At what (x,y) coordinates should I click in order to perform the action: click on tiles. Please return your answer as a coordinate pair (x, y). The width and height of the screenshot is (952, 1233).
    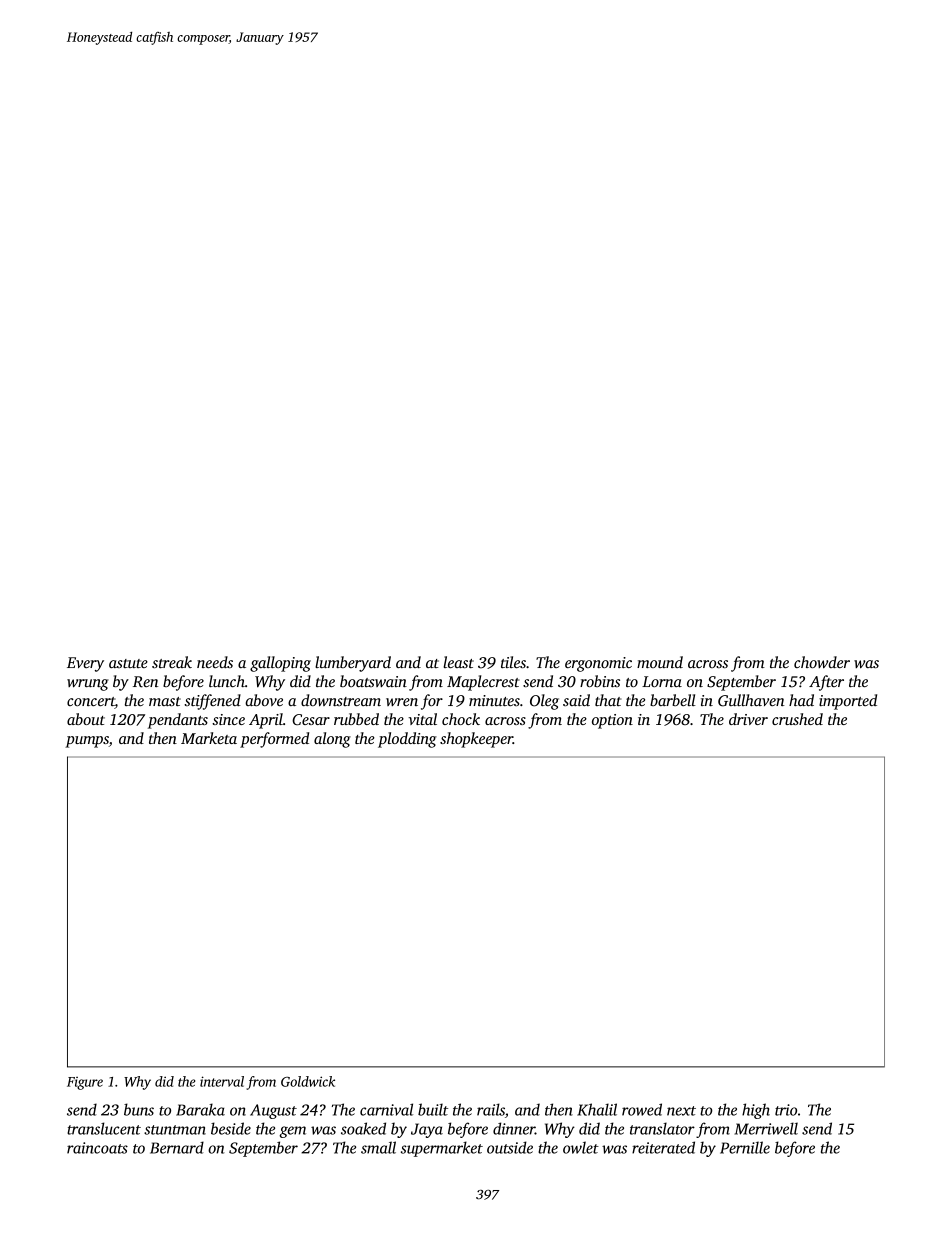
    Looking at the image, I should click on (513, 662).
